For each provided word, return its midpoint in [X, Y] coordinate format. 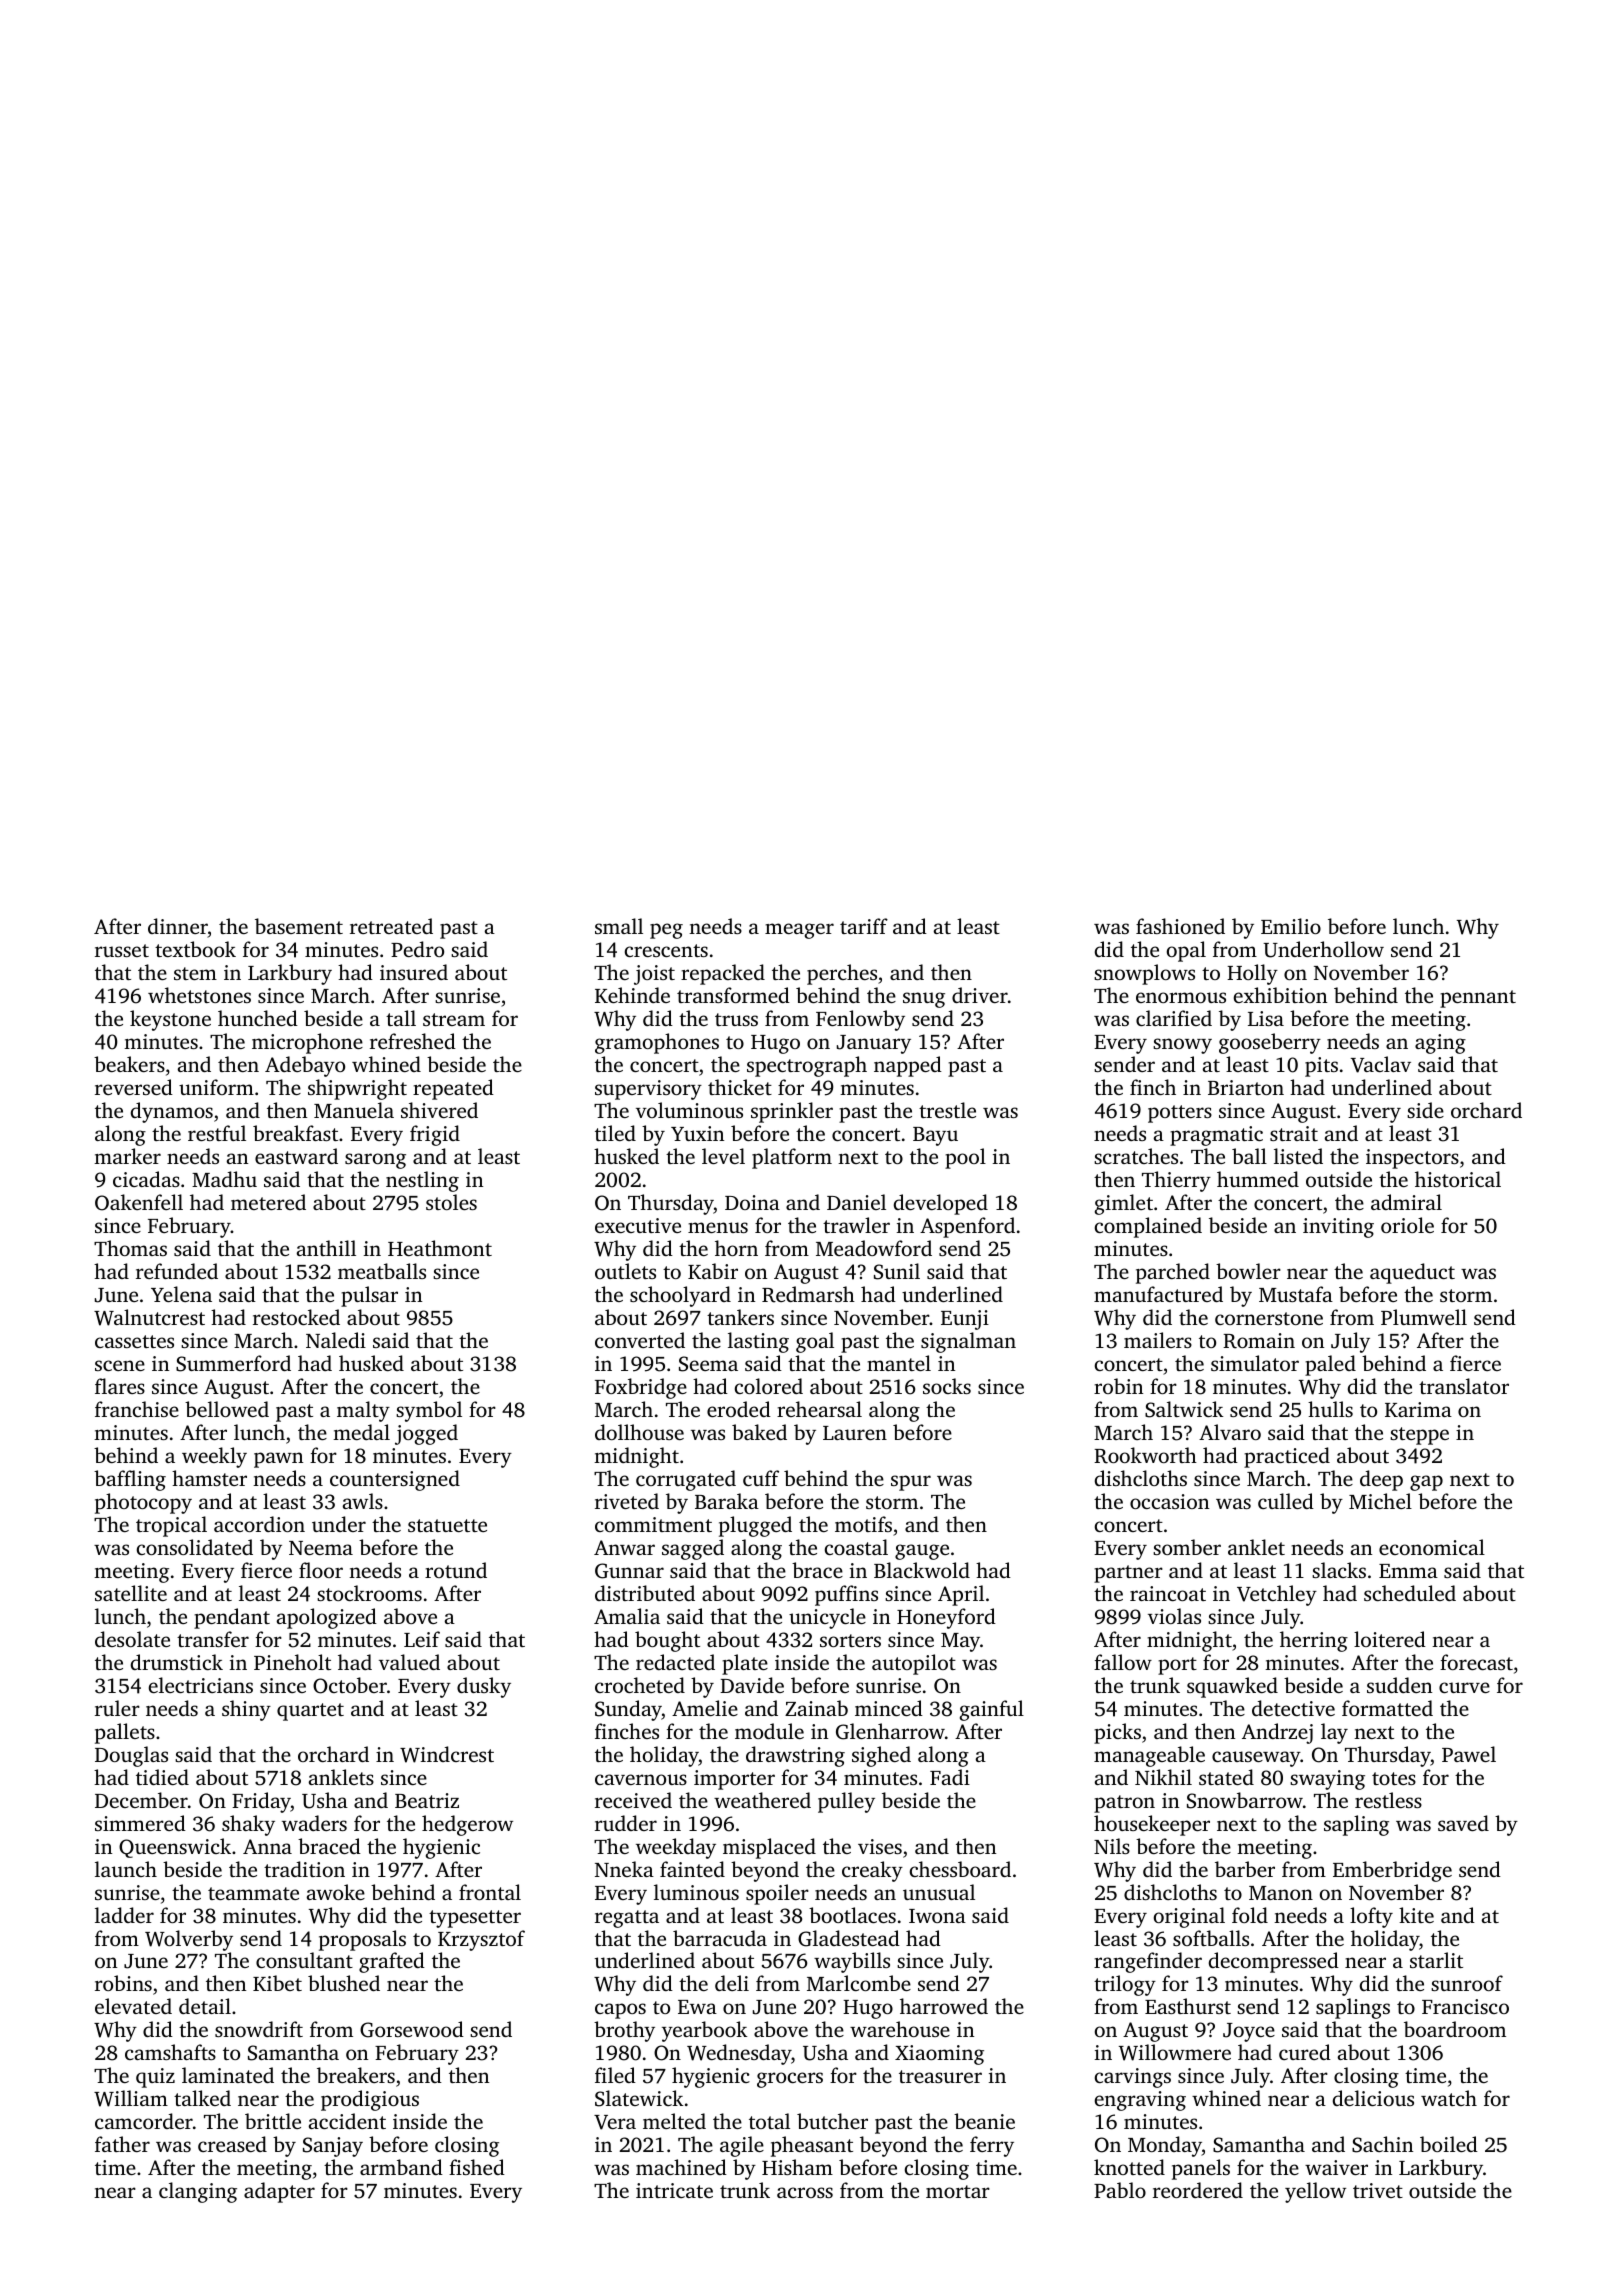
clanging [198, 2192]
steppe [1419, 1436]
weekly [214, 1457]
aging [1440, 1044]
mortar [958, 2191]
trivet [1378, 2190]
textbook [195, 949]
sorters [850, 1640]
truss [736, 1019]
